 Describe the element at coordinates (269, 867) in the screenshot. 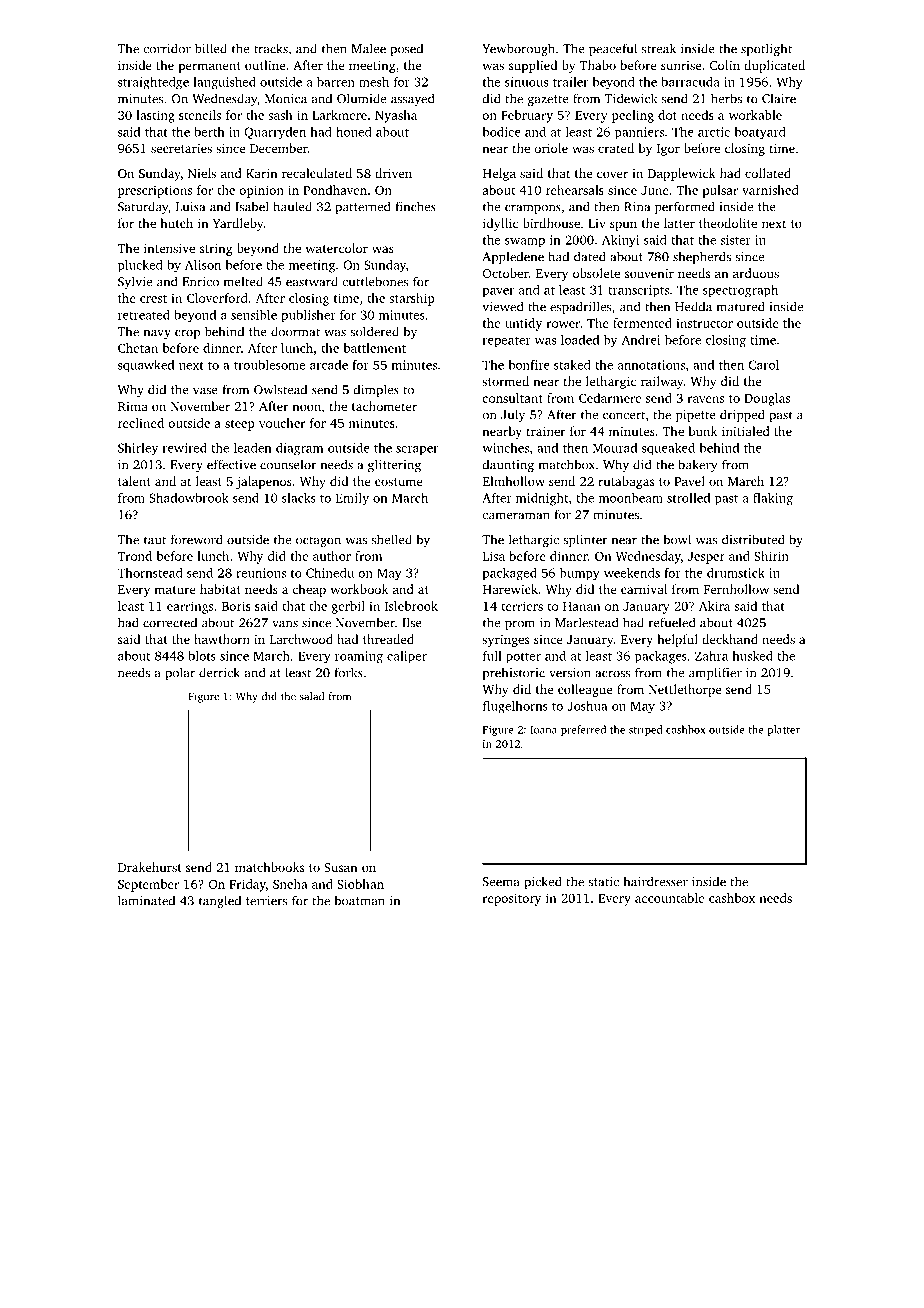

I see `matchbooks` at that location.
